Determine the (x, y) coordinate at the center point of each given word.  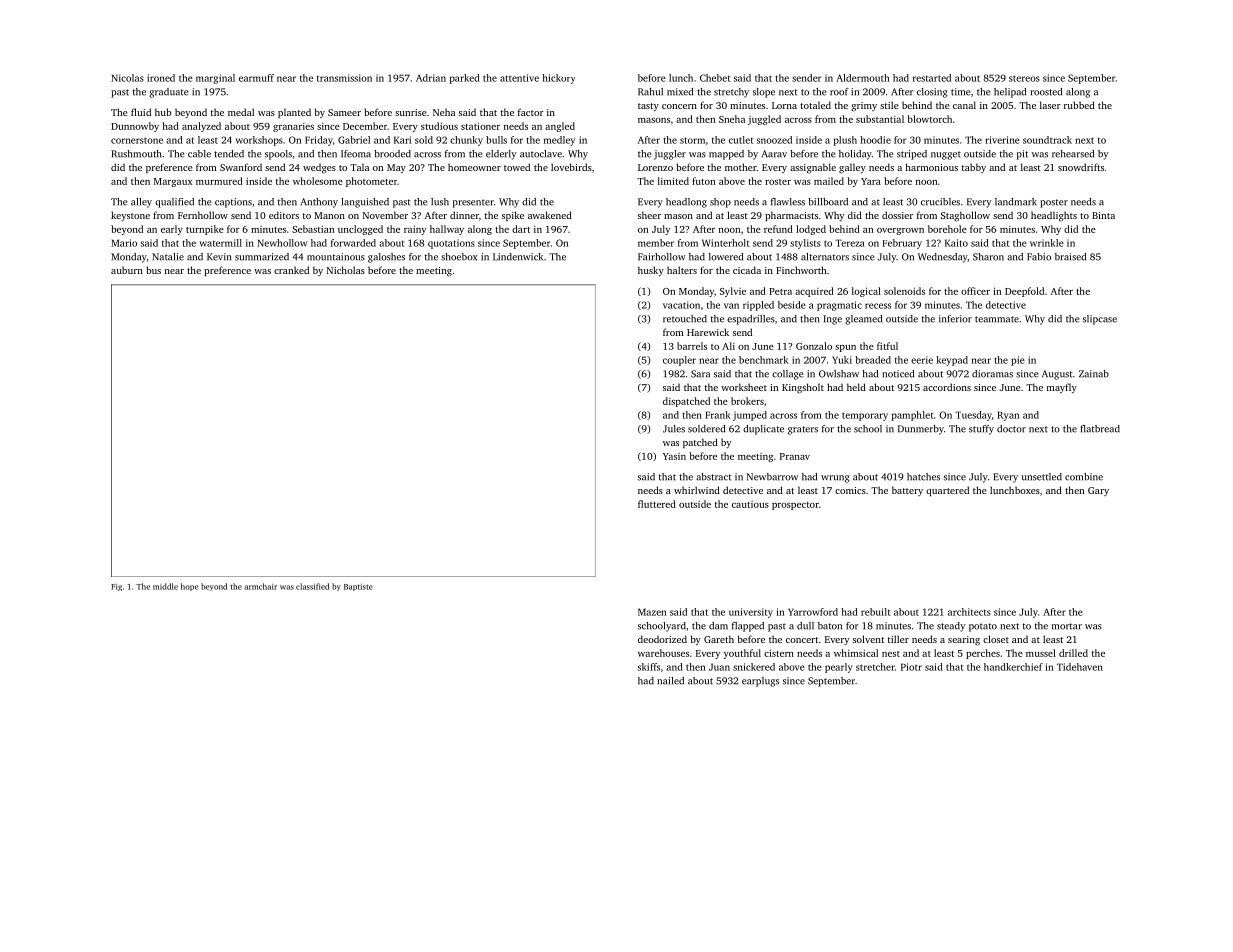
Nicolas (127, 78)
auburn (127, 270)
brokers (747, 401)
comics (850, 490)
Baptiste (358, 587)
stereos (1024, 78)
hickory (558, 79)
